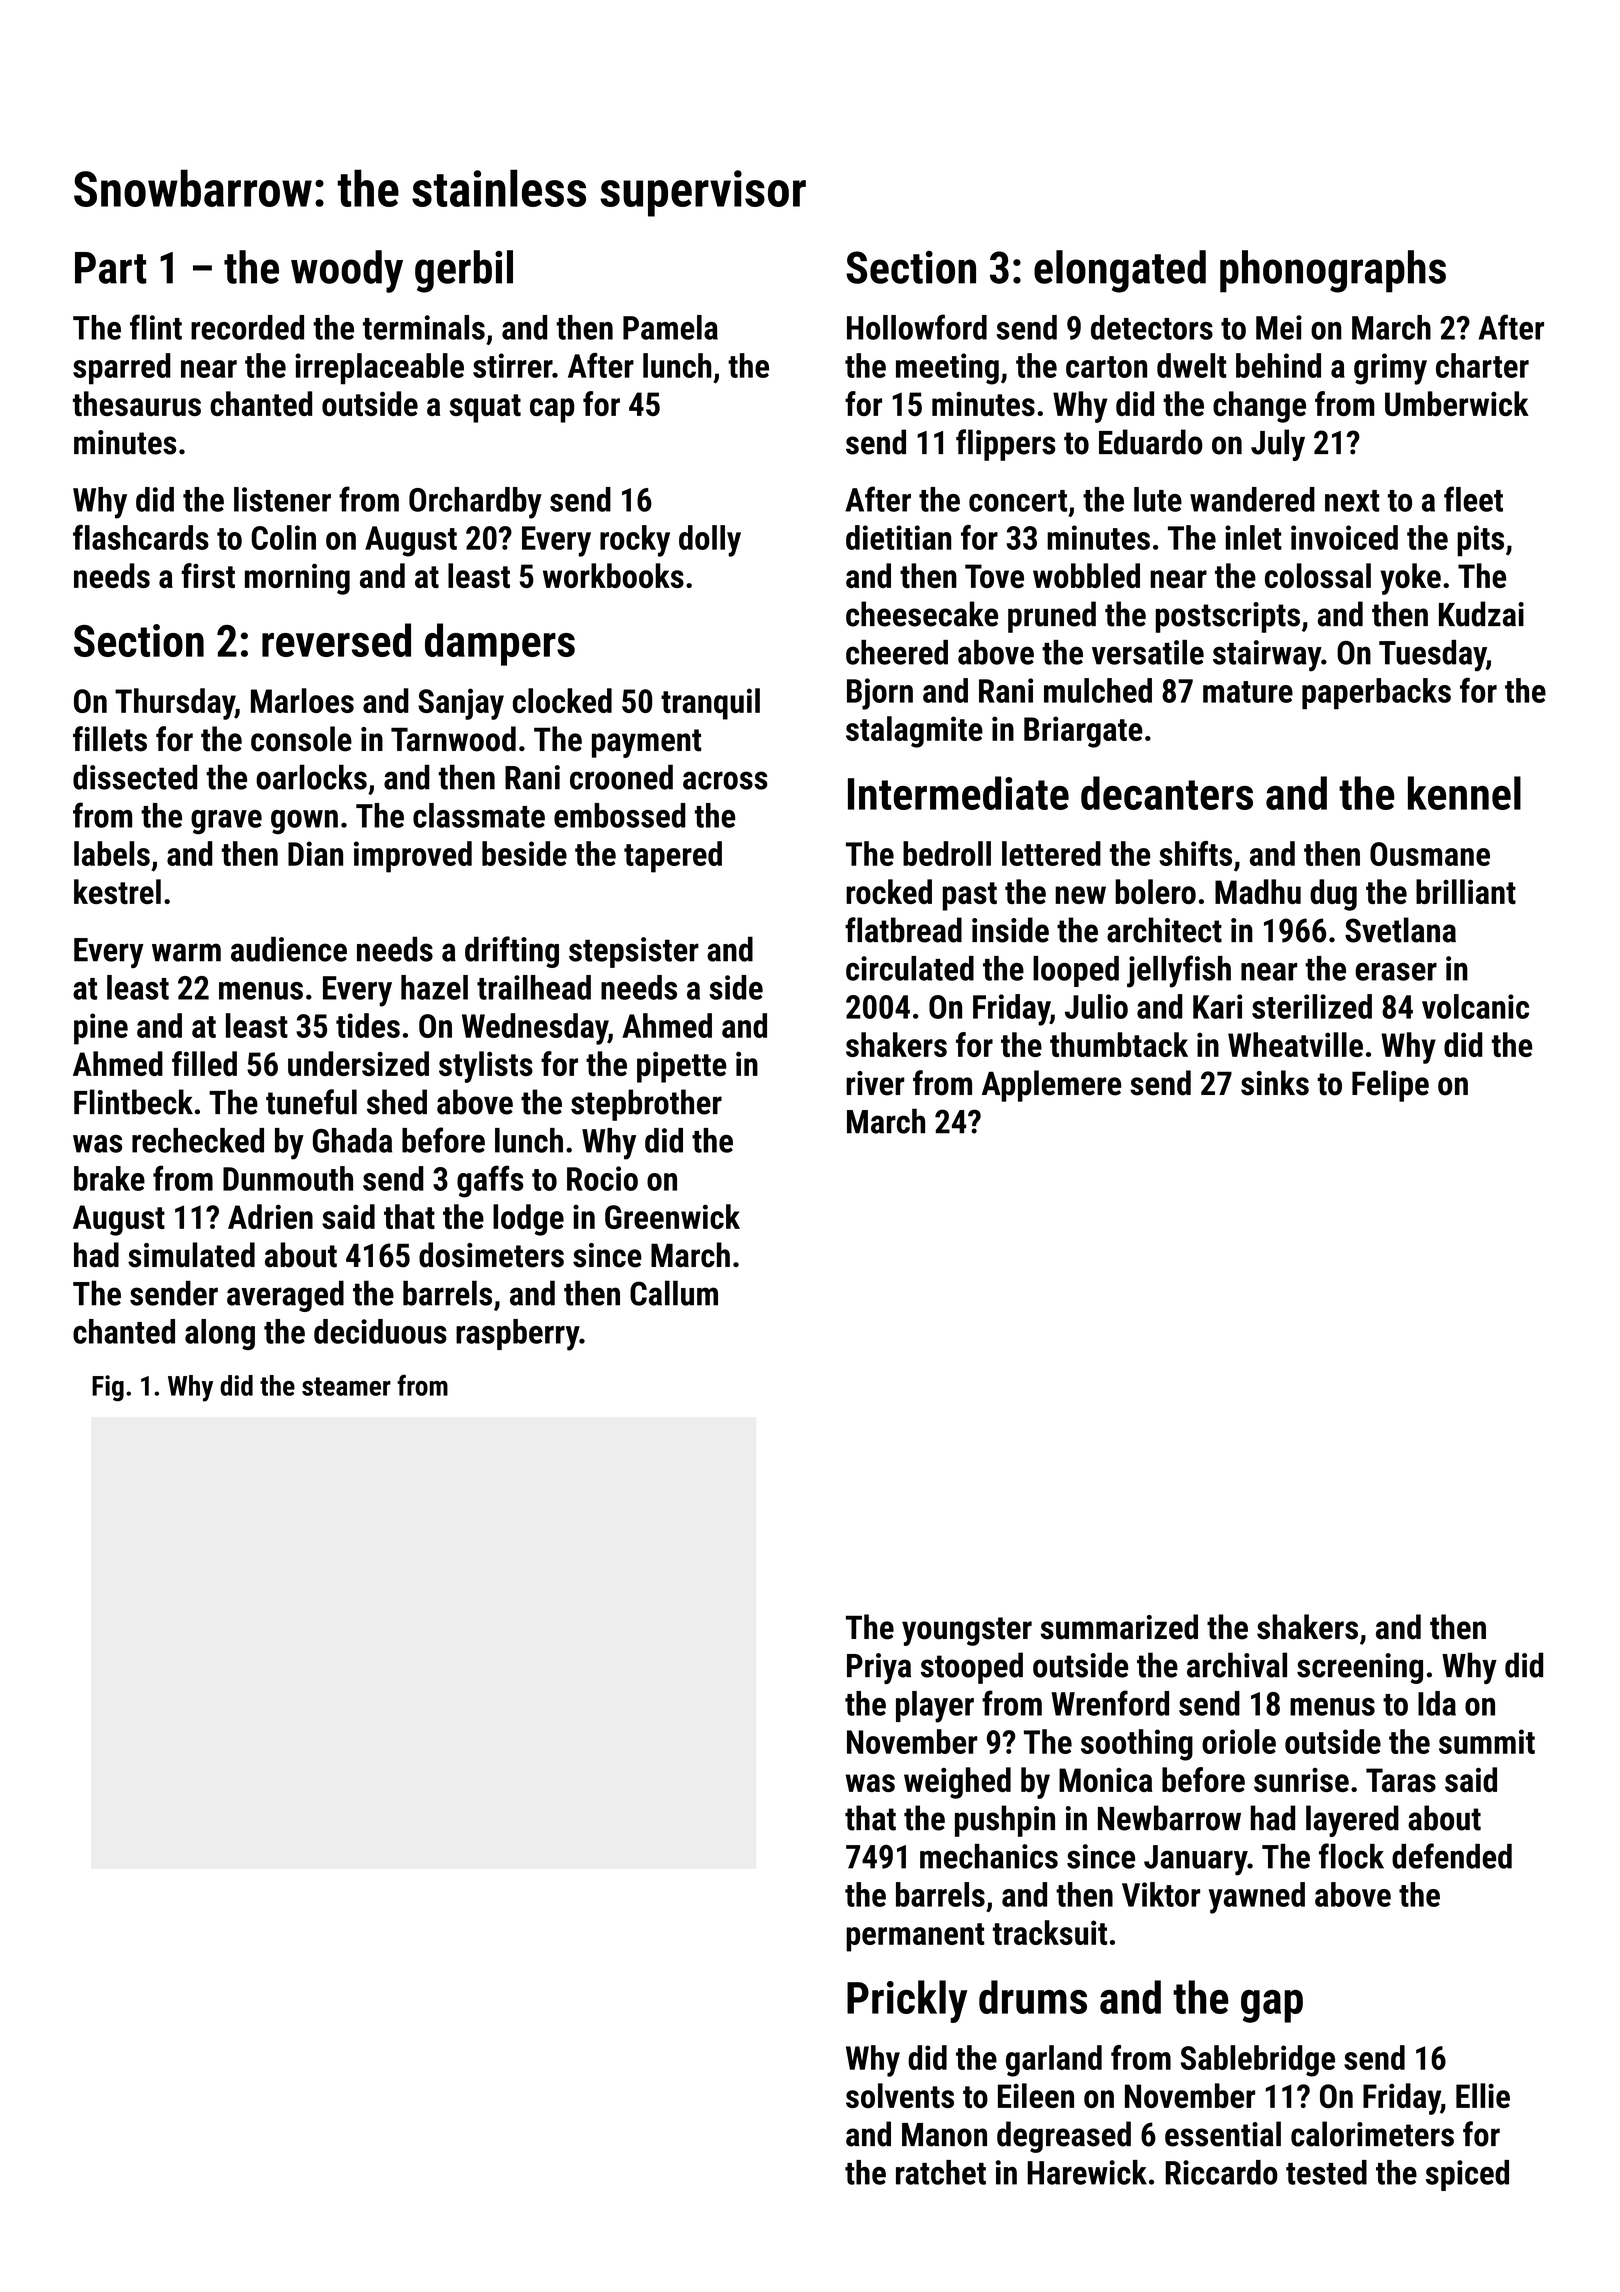 The height and width of the screenshot is (2292, 1620). I want to click on phonographs, so click(1333, 271).
